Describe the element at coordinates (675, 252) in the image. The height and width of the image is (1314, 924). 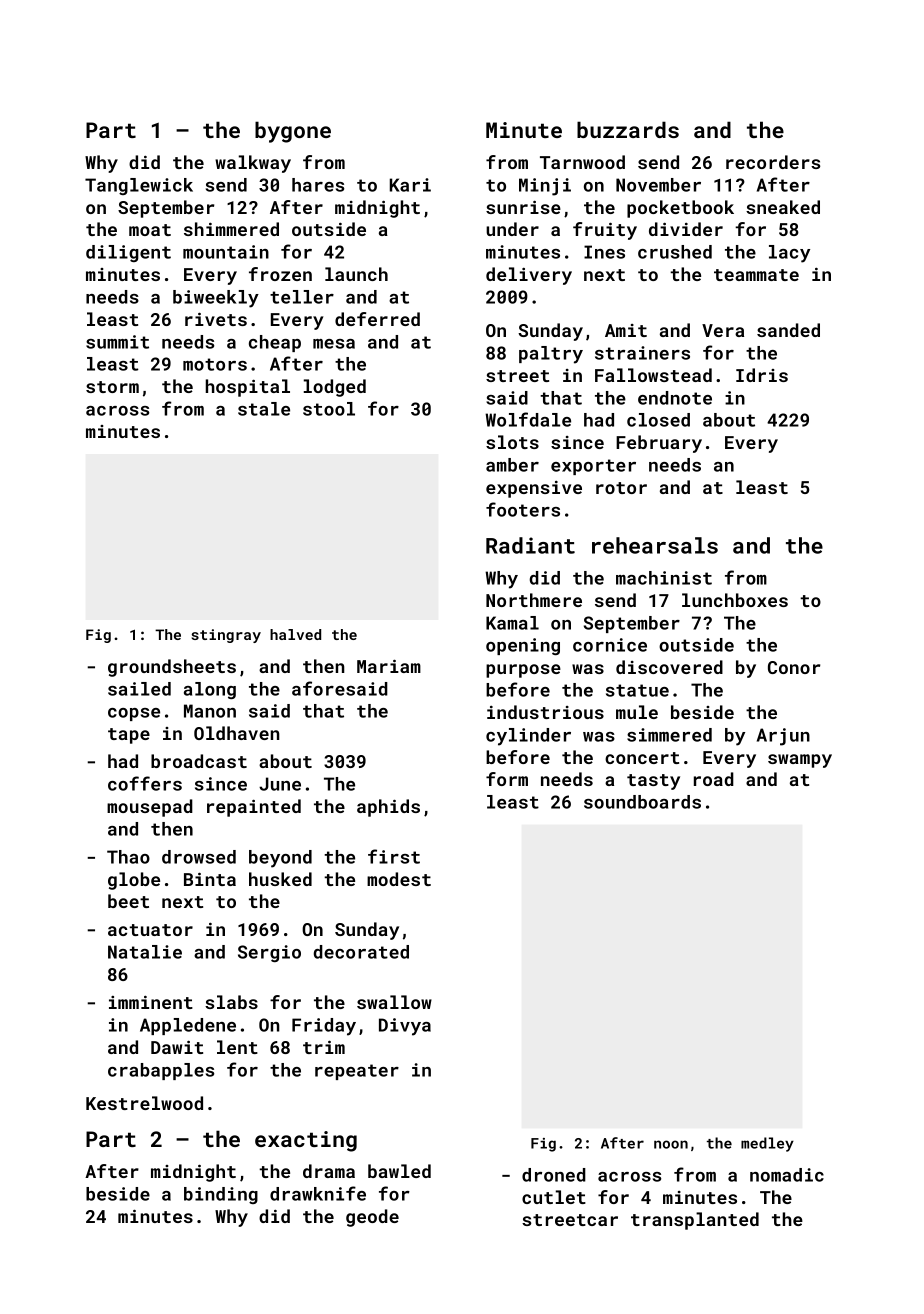
I see `crushed` at that location.
